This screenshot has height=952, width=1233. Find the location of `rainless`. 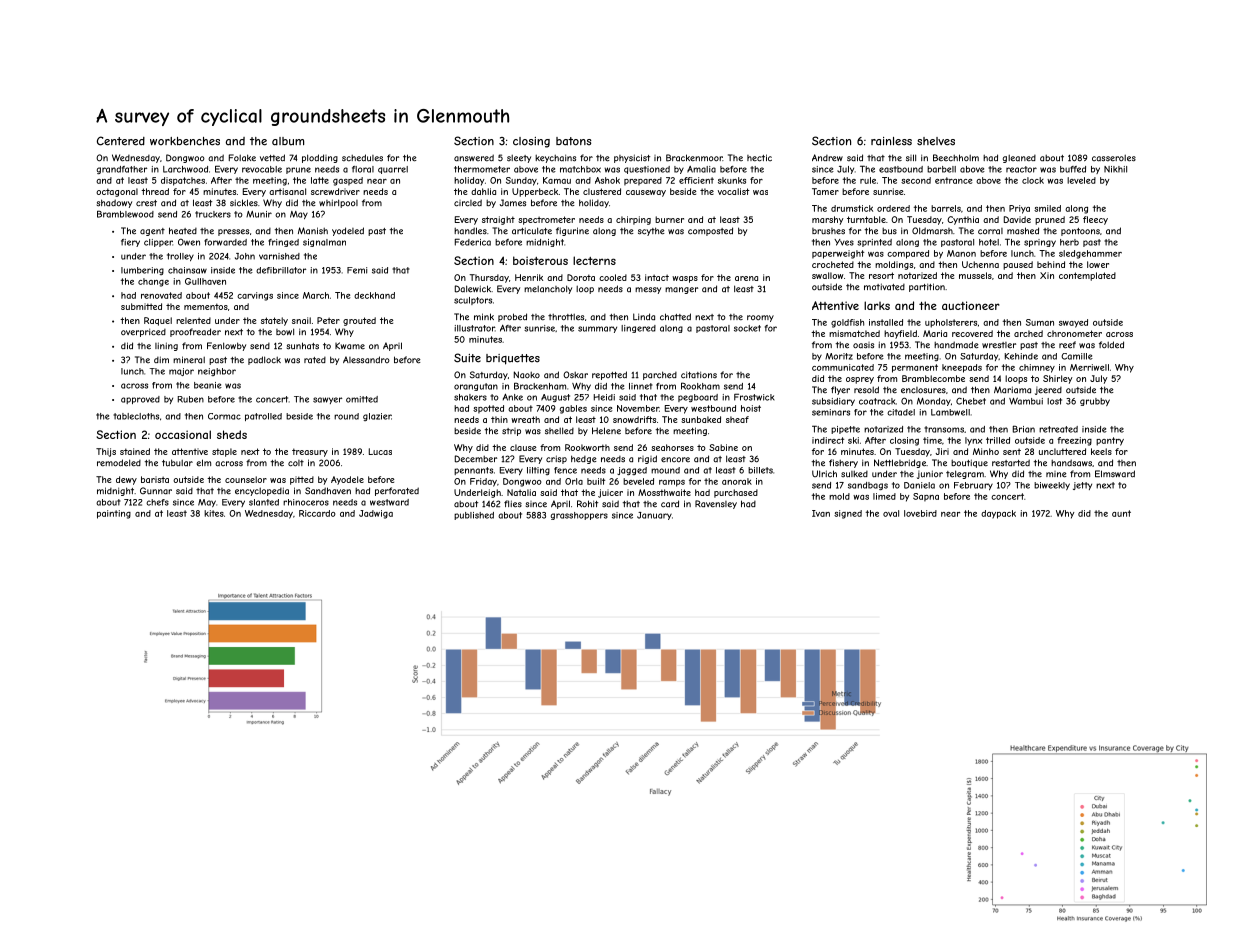

rainless is located at coordinates (891, 141).
